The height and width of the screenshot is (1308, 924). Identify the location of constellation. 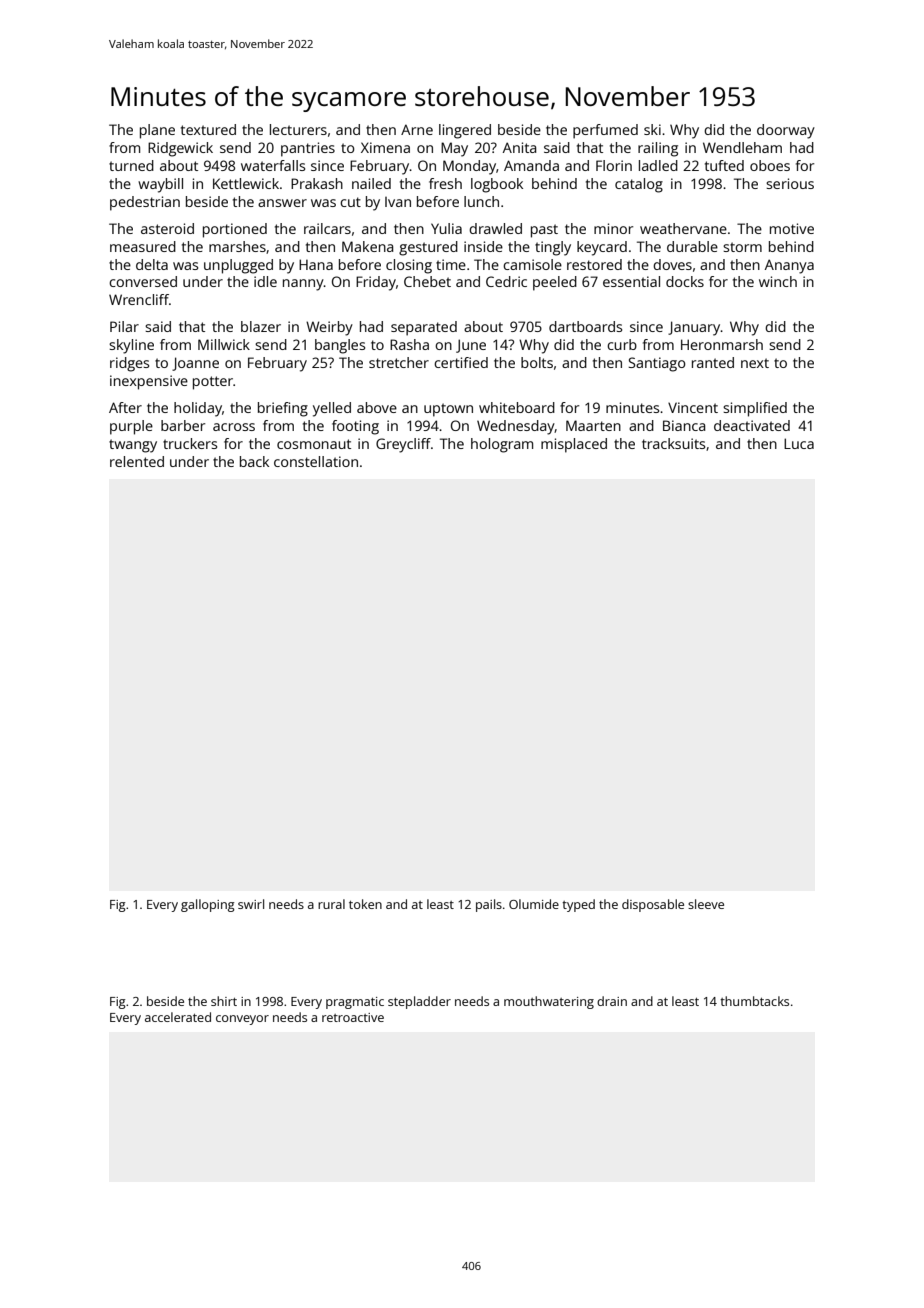
(316, 461).
